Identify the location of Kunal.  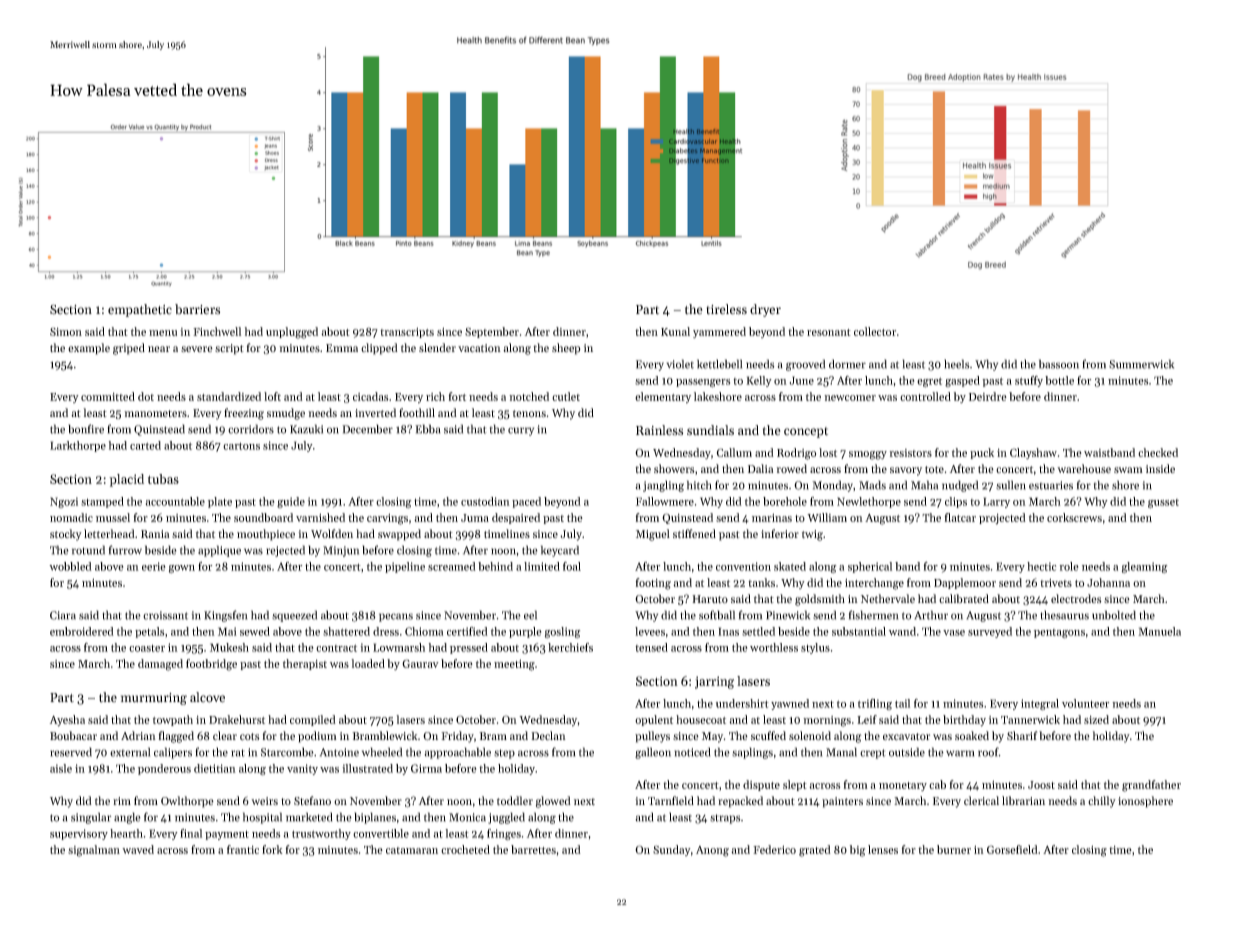
(675, 331).
